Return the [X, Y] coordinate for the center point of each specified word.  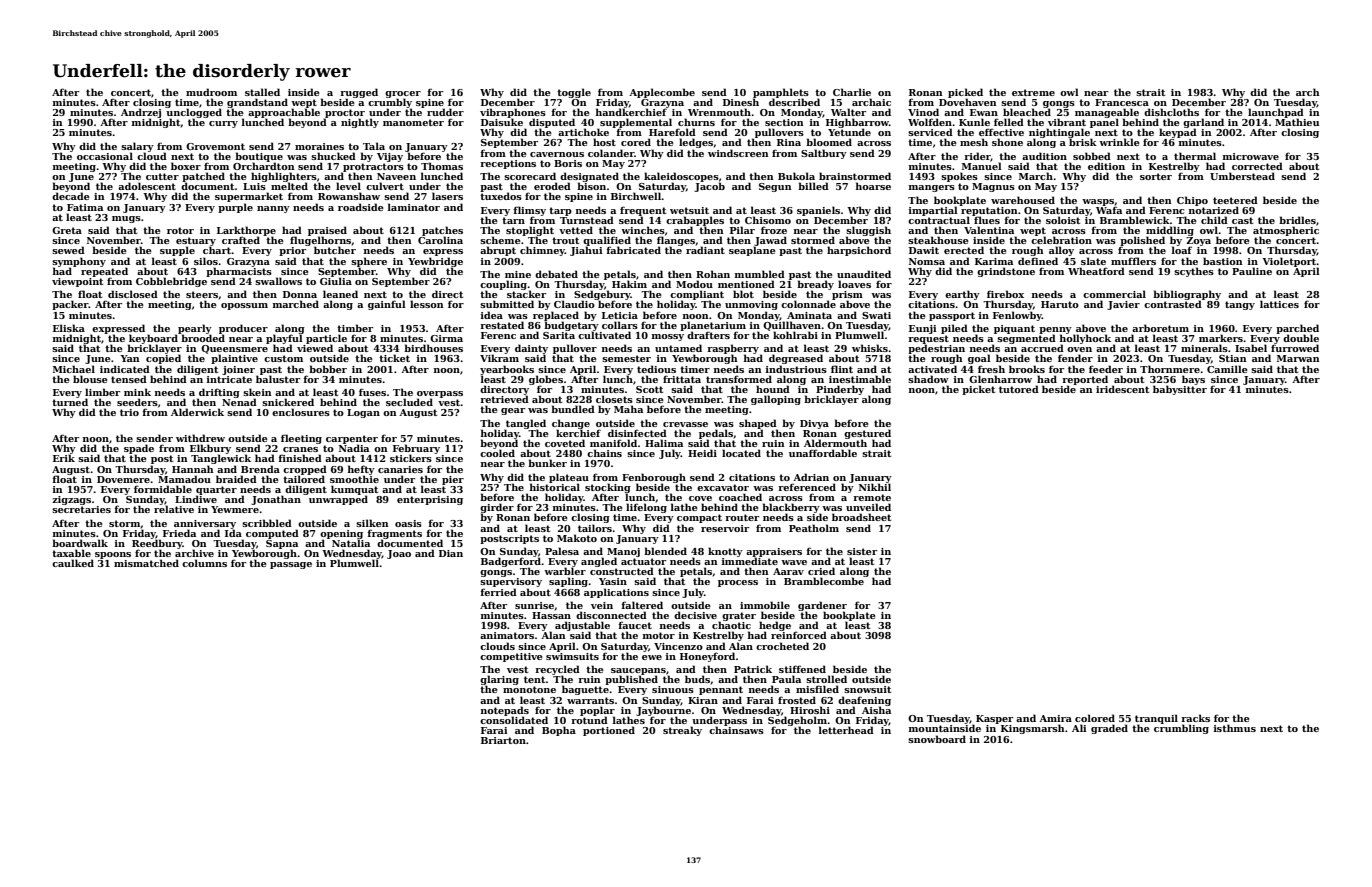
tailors [595, 528]
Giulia [336, 281]
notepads [505, 711]
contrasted [1173, 304]
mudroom [211, 92]
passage [291, 565]
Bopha [559, 731]
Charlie [852, 92]
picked [965, 93]
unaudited [864, 274]
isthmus [1235, 728]
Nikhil [875, 487]
